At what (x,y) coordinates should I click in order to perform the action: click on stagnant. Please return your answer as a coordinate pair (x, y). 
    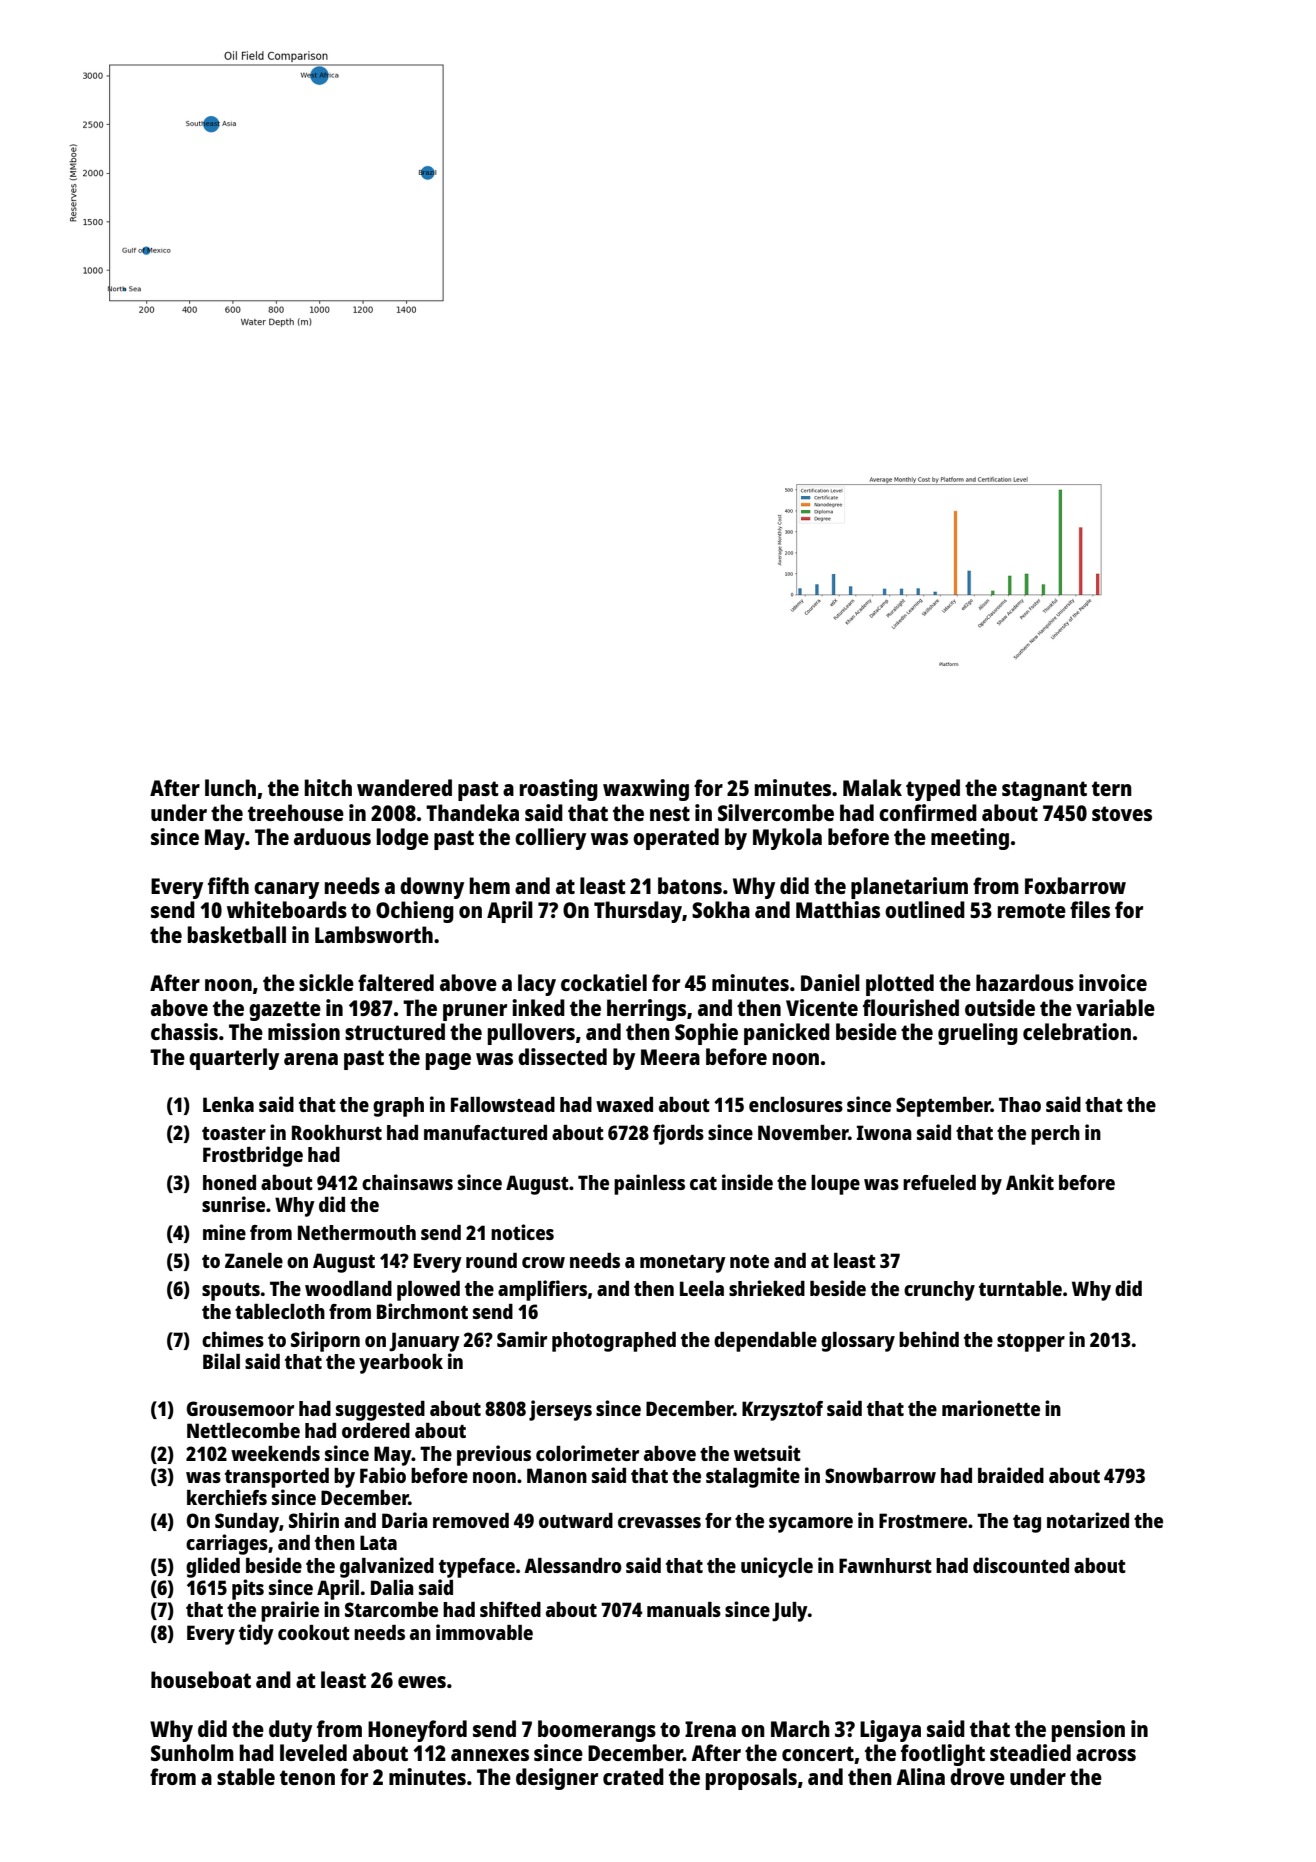
    Looking at the image, I should click on (1044, 791).
